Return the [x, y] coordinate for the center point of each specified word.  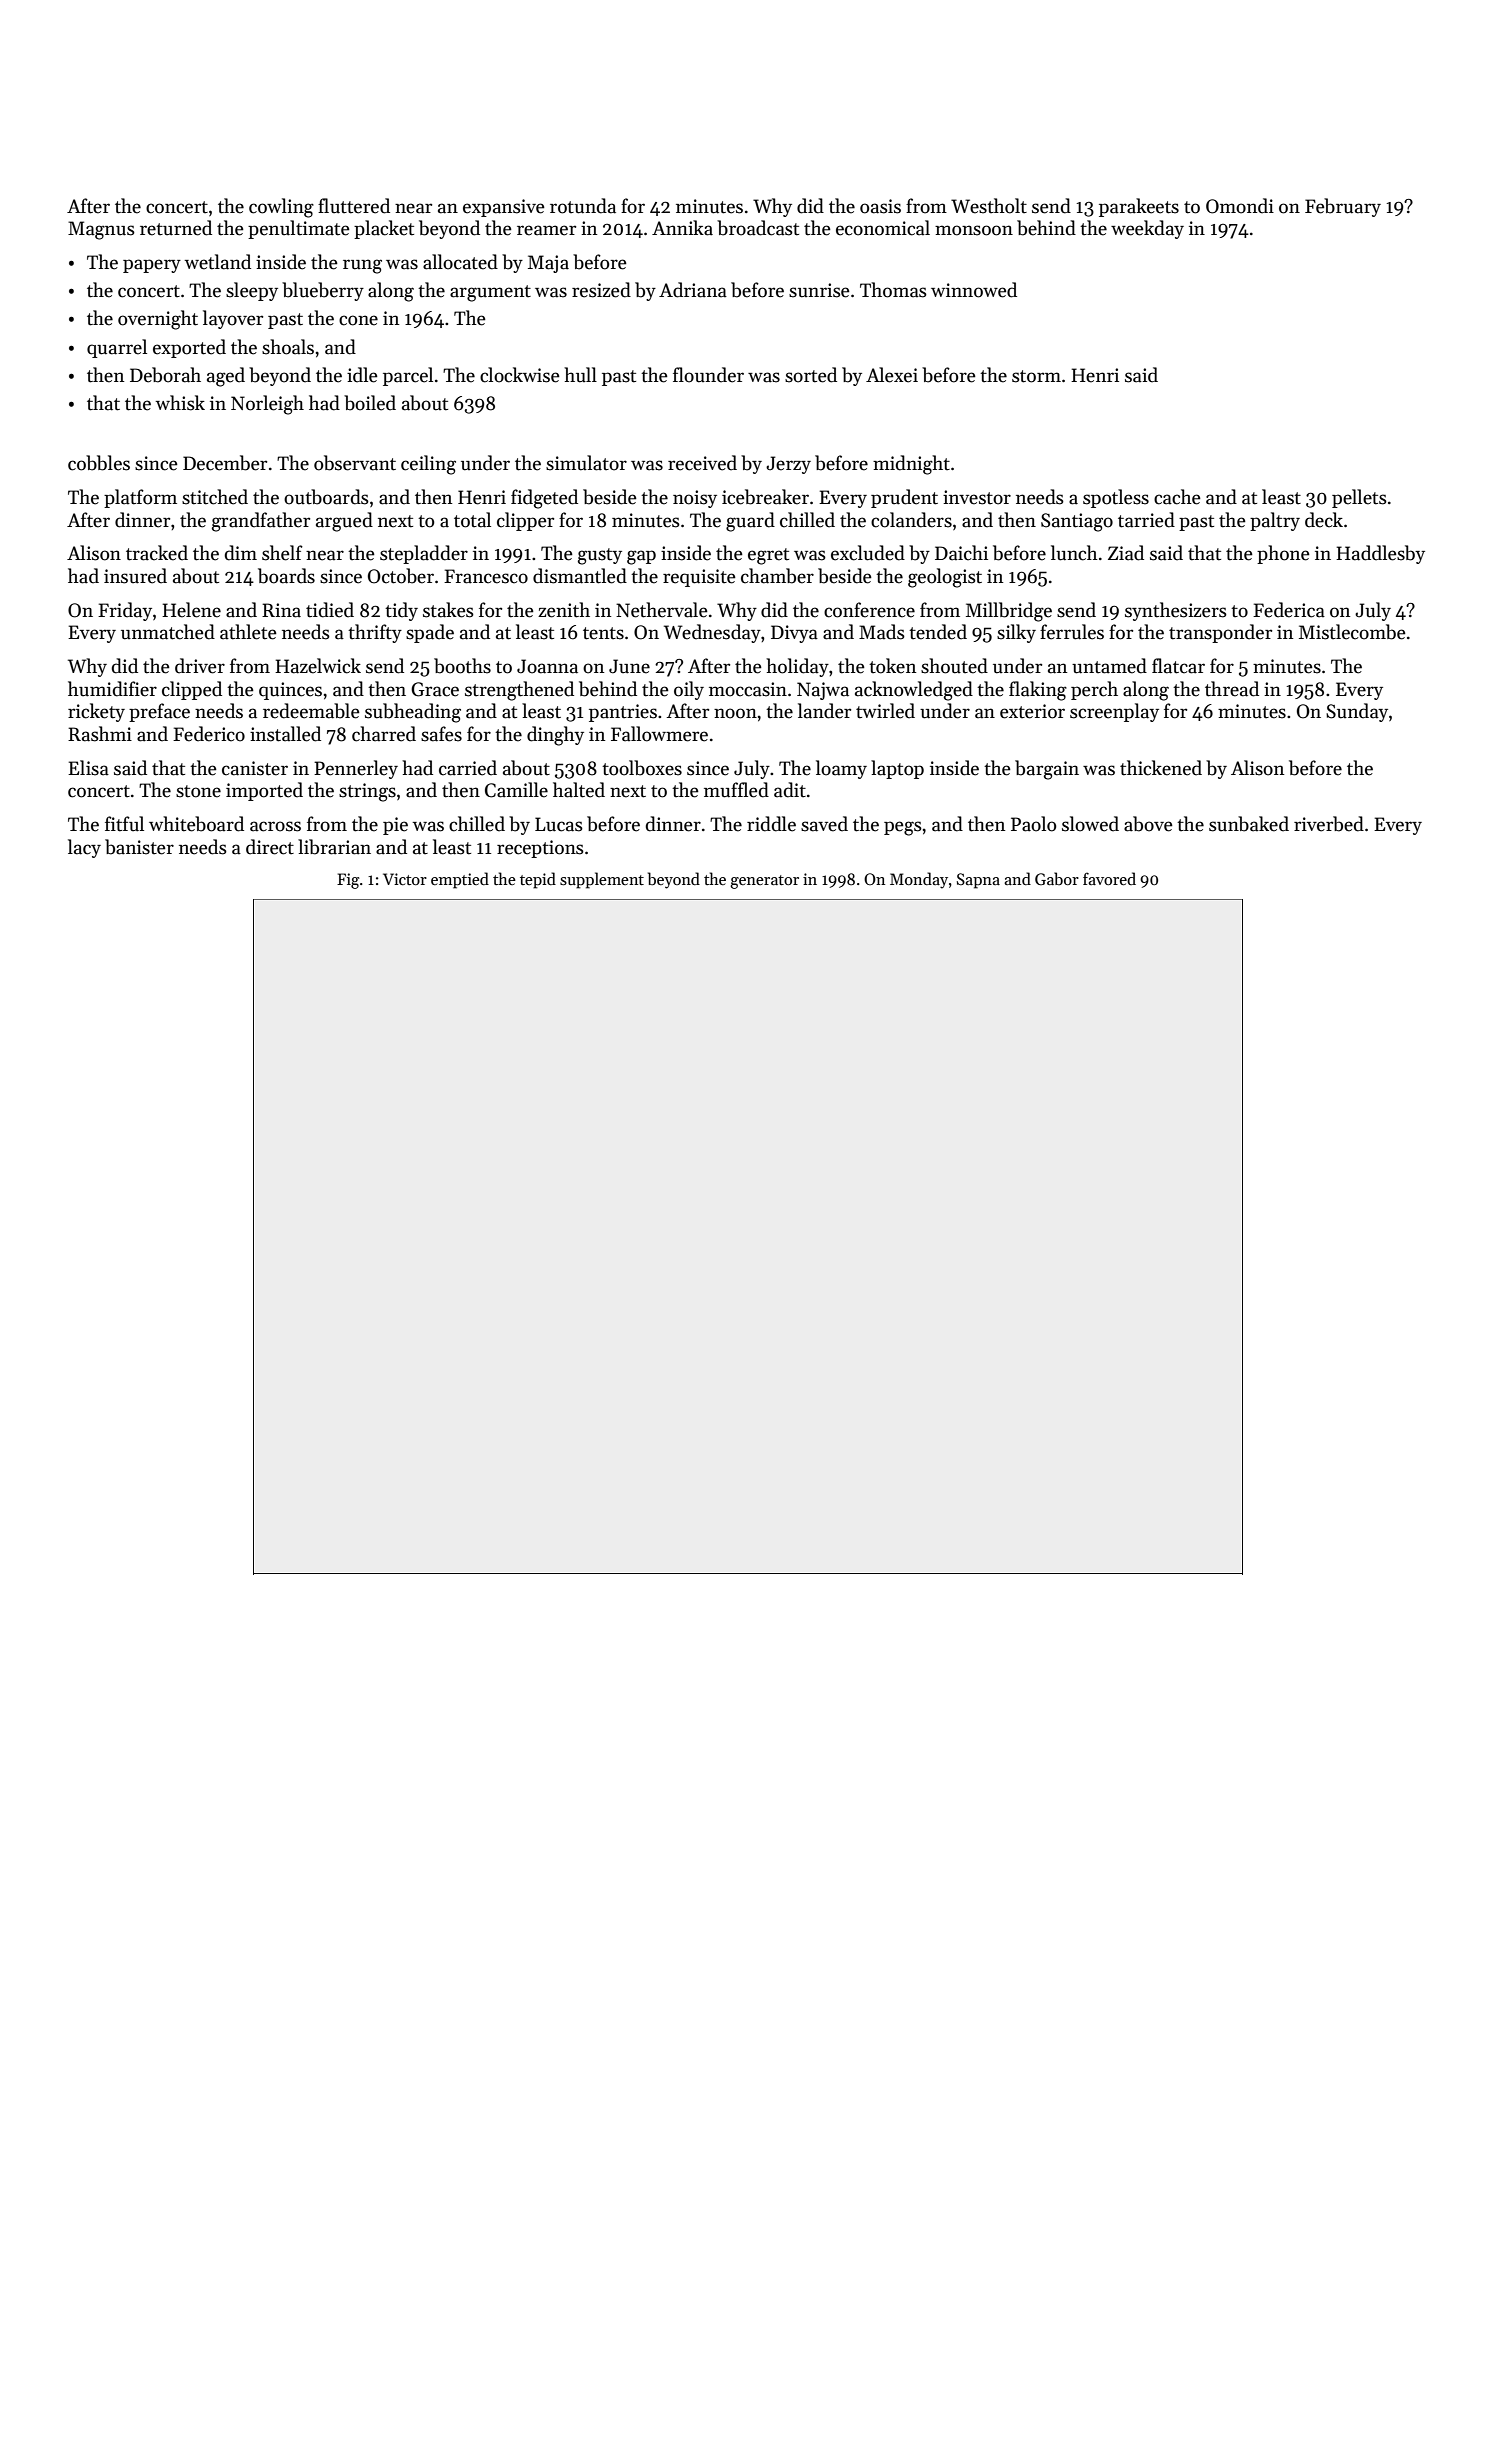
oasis [880, 206]
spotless [1116, 498]
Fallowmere [659, 734]
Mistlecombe [1352, 632]
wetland [217, 262]
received [702, 463]
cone [358, 320]
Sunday [1357, 712]
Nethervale [662, 610]
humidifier [112, 689]
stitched [215, 497]
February [1343, 207]
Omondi [1240, 206]
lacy [84, 848]
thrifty [375, 633]
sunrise [819, 290]
